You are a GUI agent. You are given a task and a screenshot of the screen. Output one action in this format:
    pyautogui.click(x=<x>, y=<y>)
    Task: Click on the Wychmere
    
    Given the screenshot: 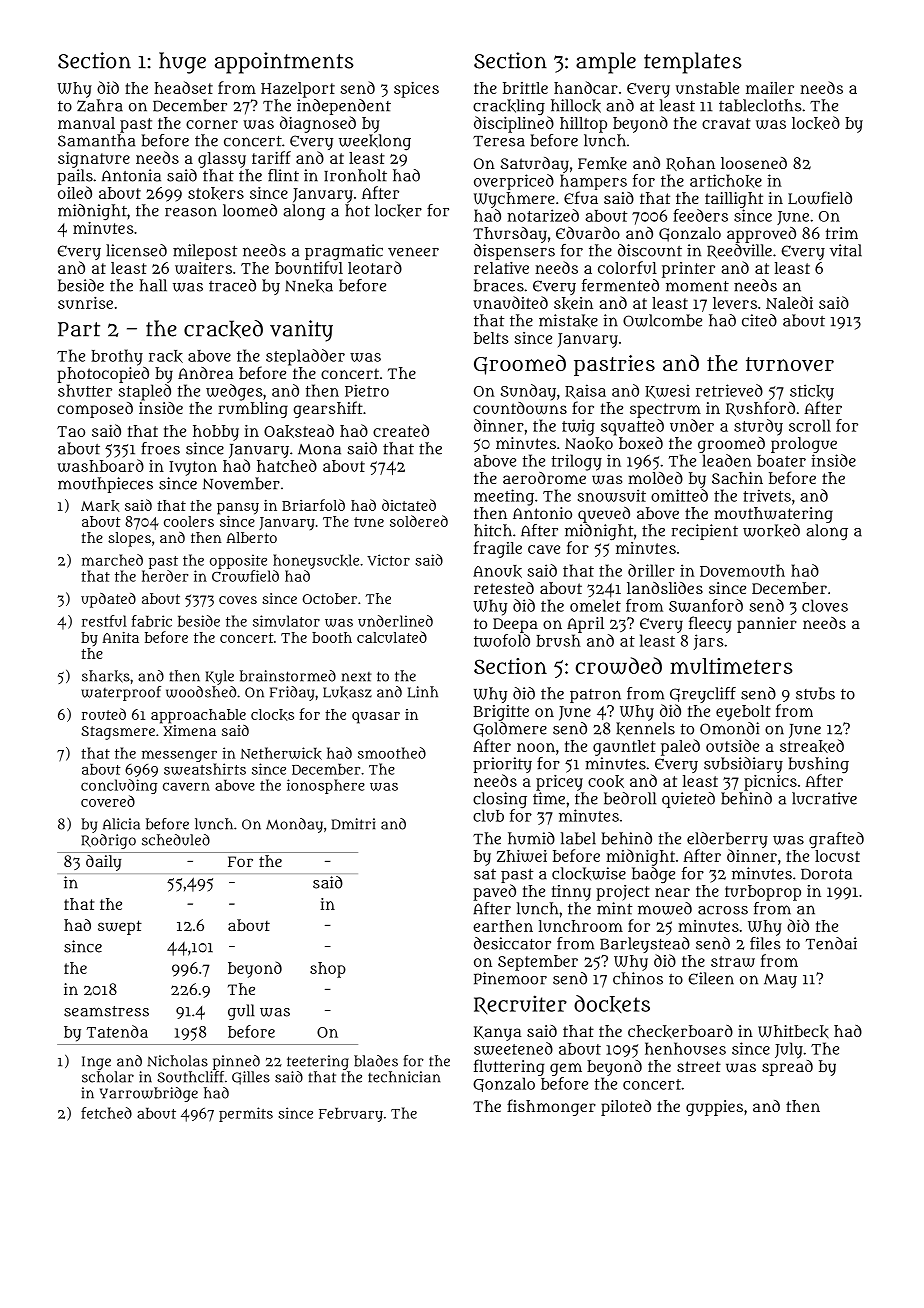 What is the action you would take?
    pyautogui.click(x=514, y=200)
